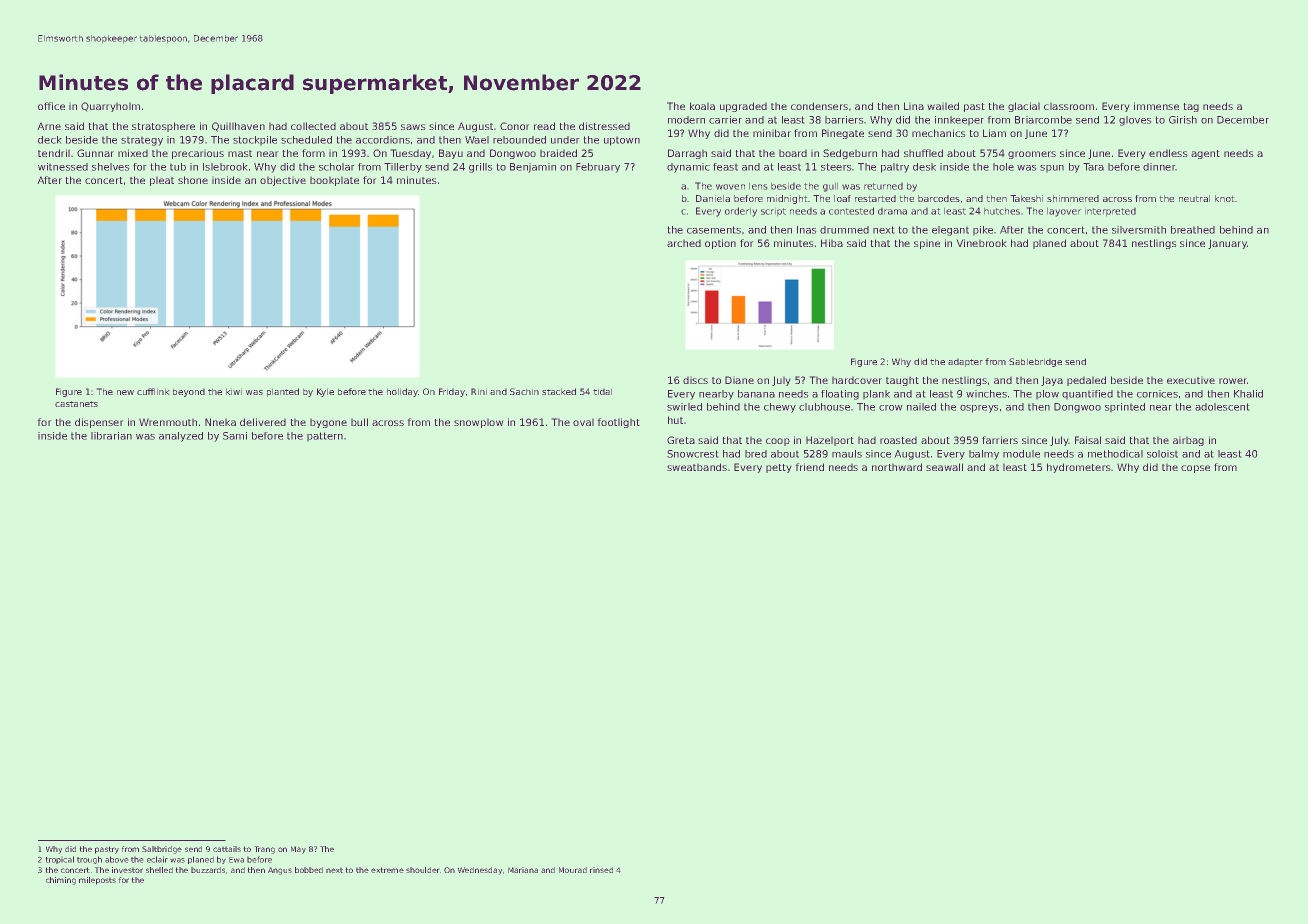  I want to click on copse, so click(1195, 469).
